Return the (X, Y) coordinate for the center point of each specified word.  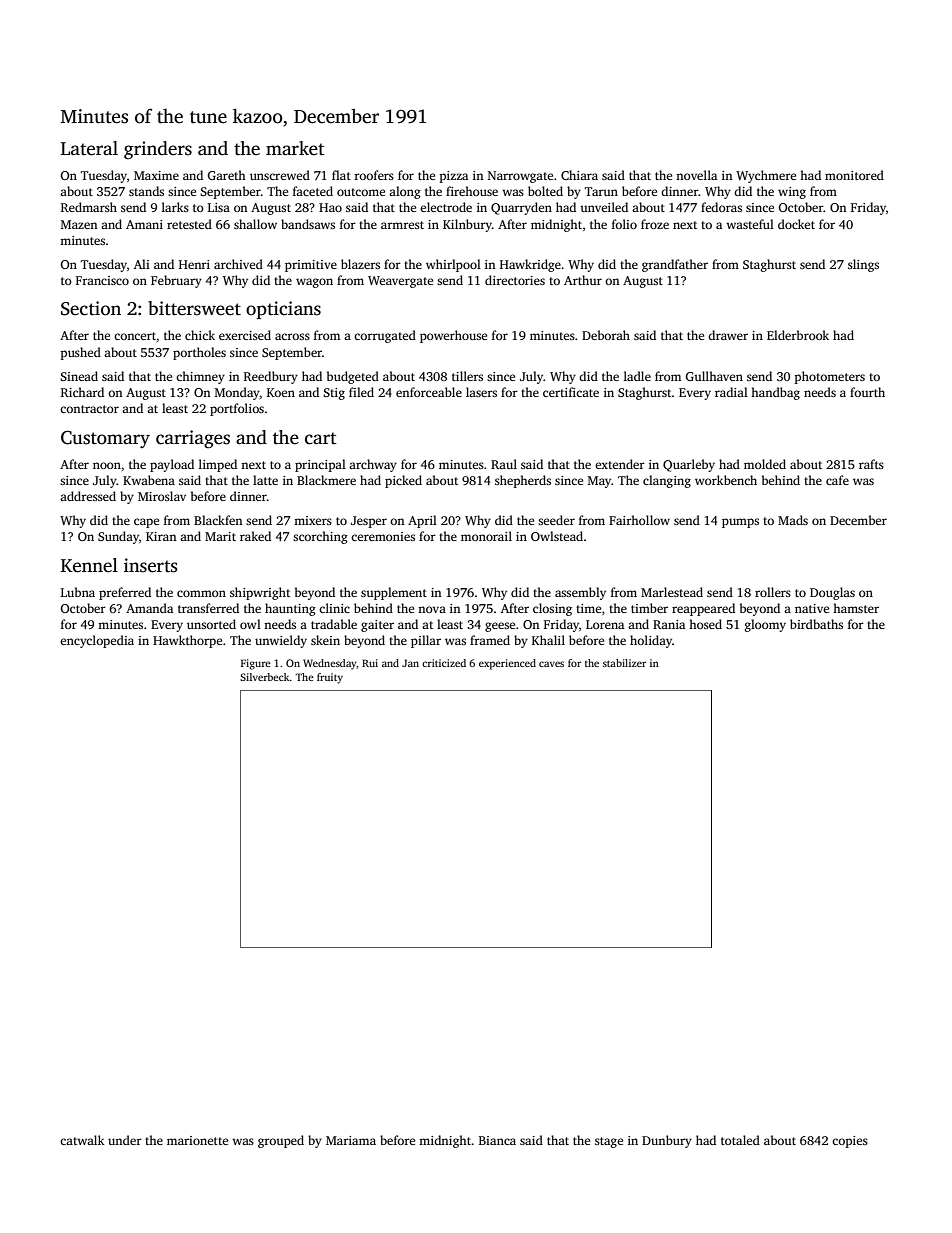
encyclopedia (97, 641)
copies (850, 1142)
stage (609, 1142)
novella (696, 175)
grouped (281, 1141)
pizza (453, 177)
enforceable (429, 392)
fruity (330, 678)
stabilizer (624, 663)
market (295, 148)
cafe (837, 480)
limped (218, 465)
